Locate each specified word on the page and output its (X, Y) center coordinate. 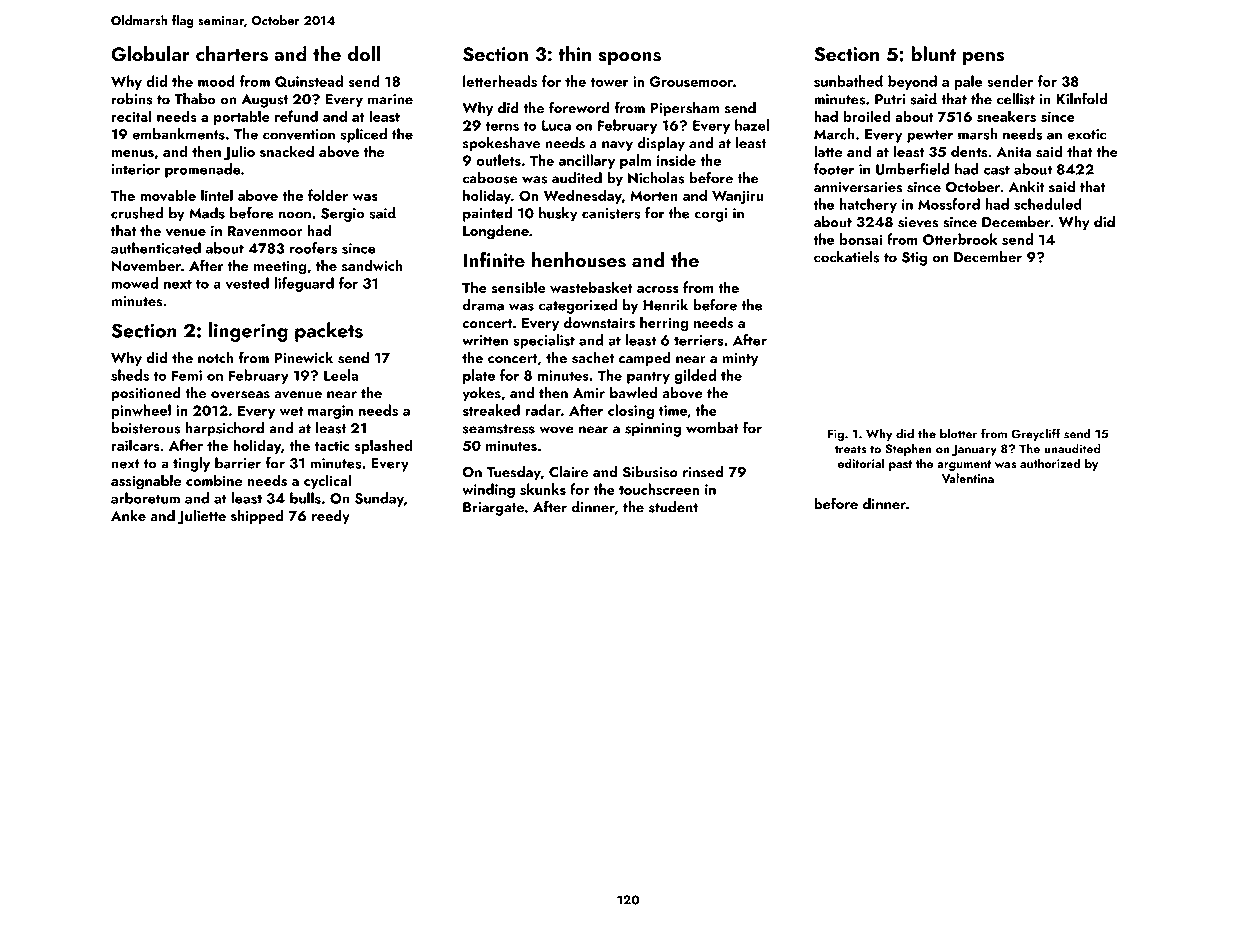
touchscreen (659, 489)
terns (502, 126)
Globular (150, 54)
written (485, 340)
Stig (914, 259)
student (673, 507)
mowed (134, 283)
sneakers (1006, 116)
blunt (933, 54)
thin (574, 53)
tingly (191, 464)
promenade (203, 170)
